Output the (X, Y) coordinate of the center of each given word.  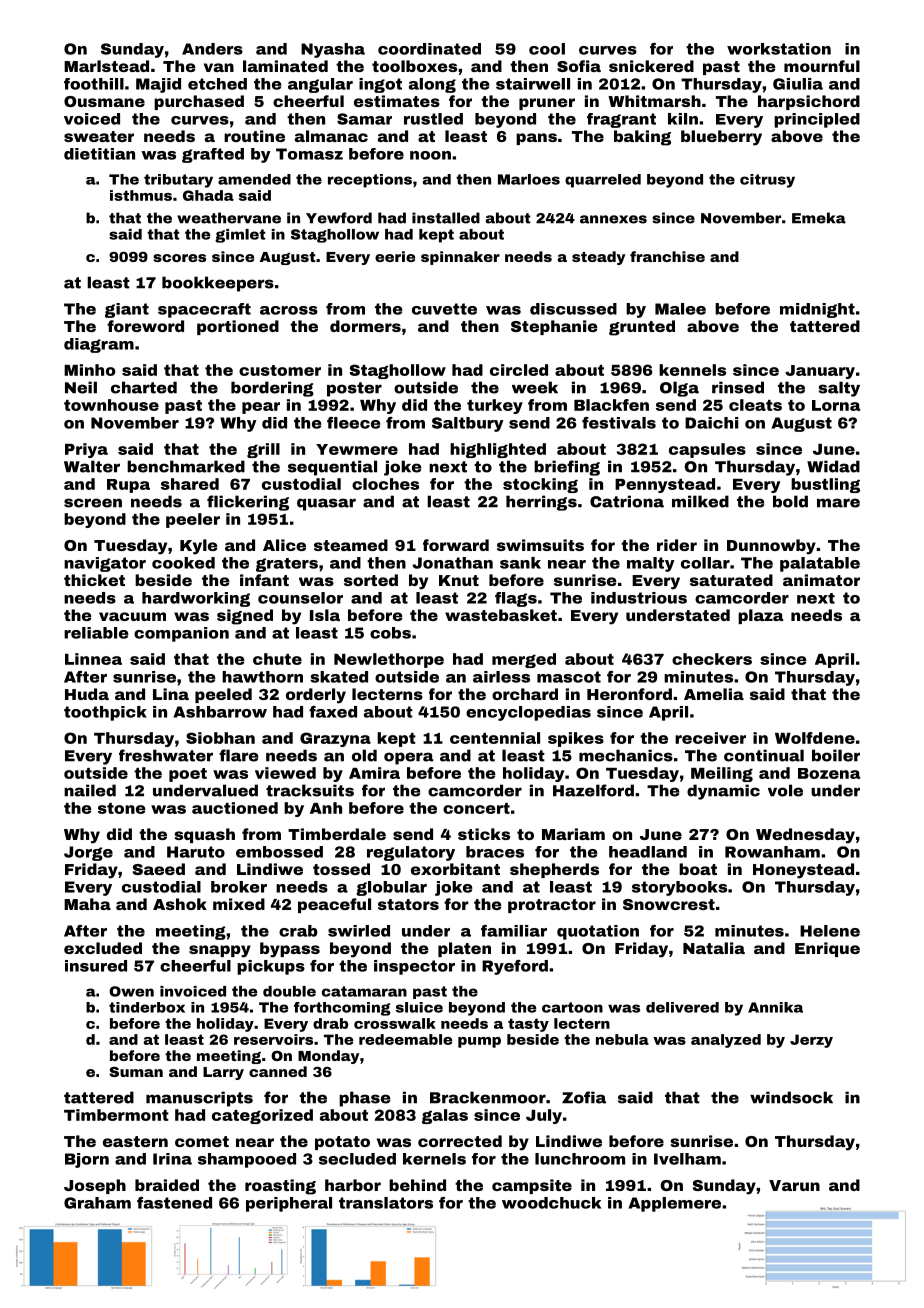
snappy (220, 951)
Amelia (714, 694)
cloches (385, 484)
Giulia (798, 84)
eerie (395, 256)
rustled (433, 119)
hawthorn (262, 677)
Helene (830, 931)
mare (838, 503)
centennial (495, 738)
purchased (199, 102)
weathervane (229, 218)
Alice (284, 545)
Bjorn (87, 1160)
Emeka (819, 218)
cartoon (572, 1007)
